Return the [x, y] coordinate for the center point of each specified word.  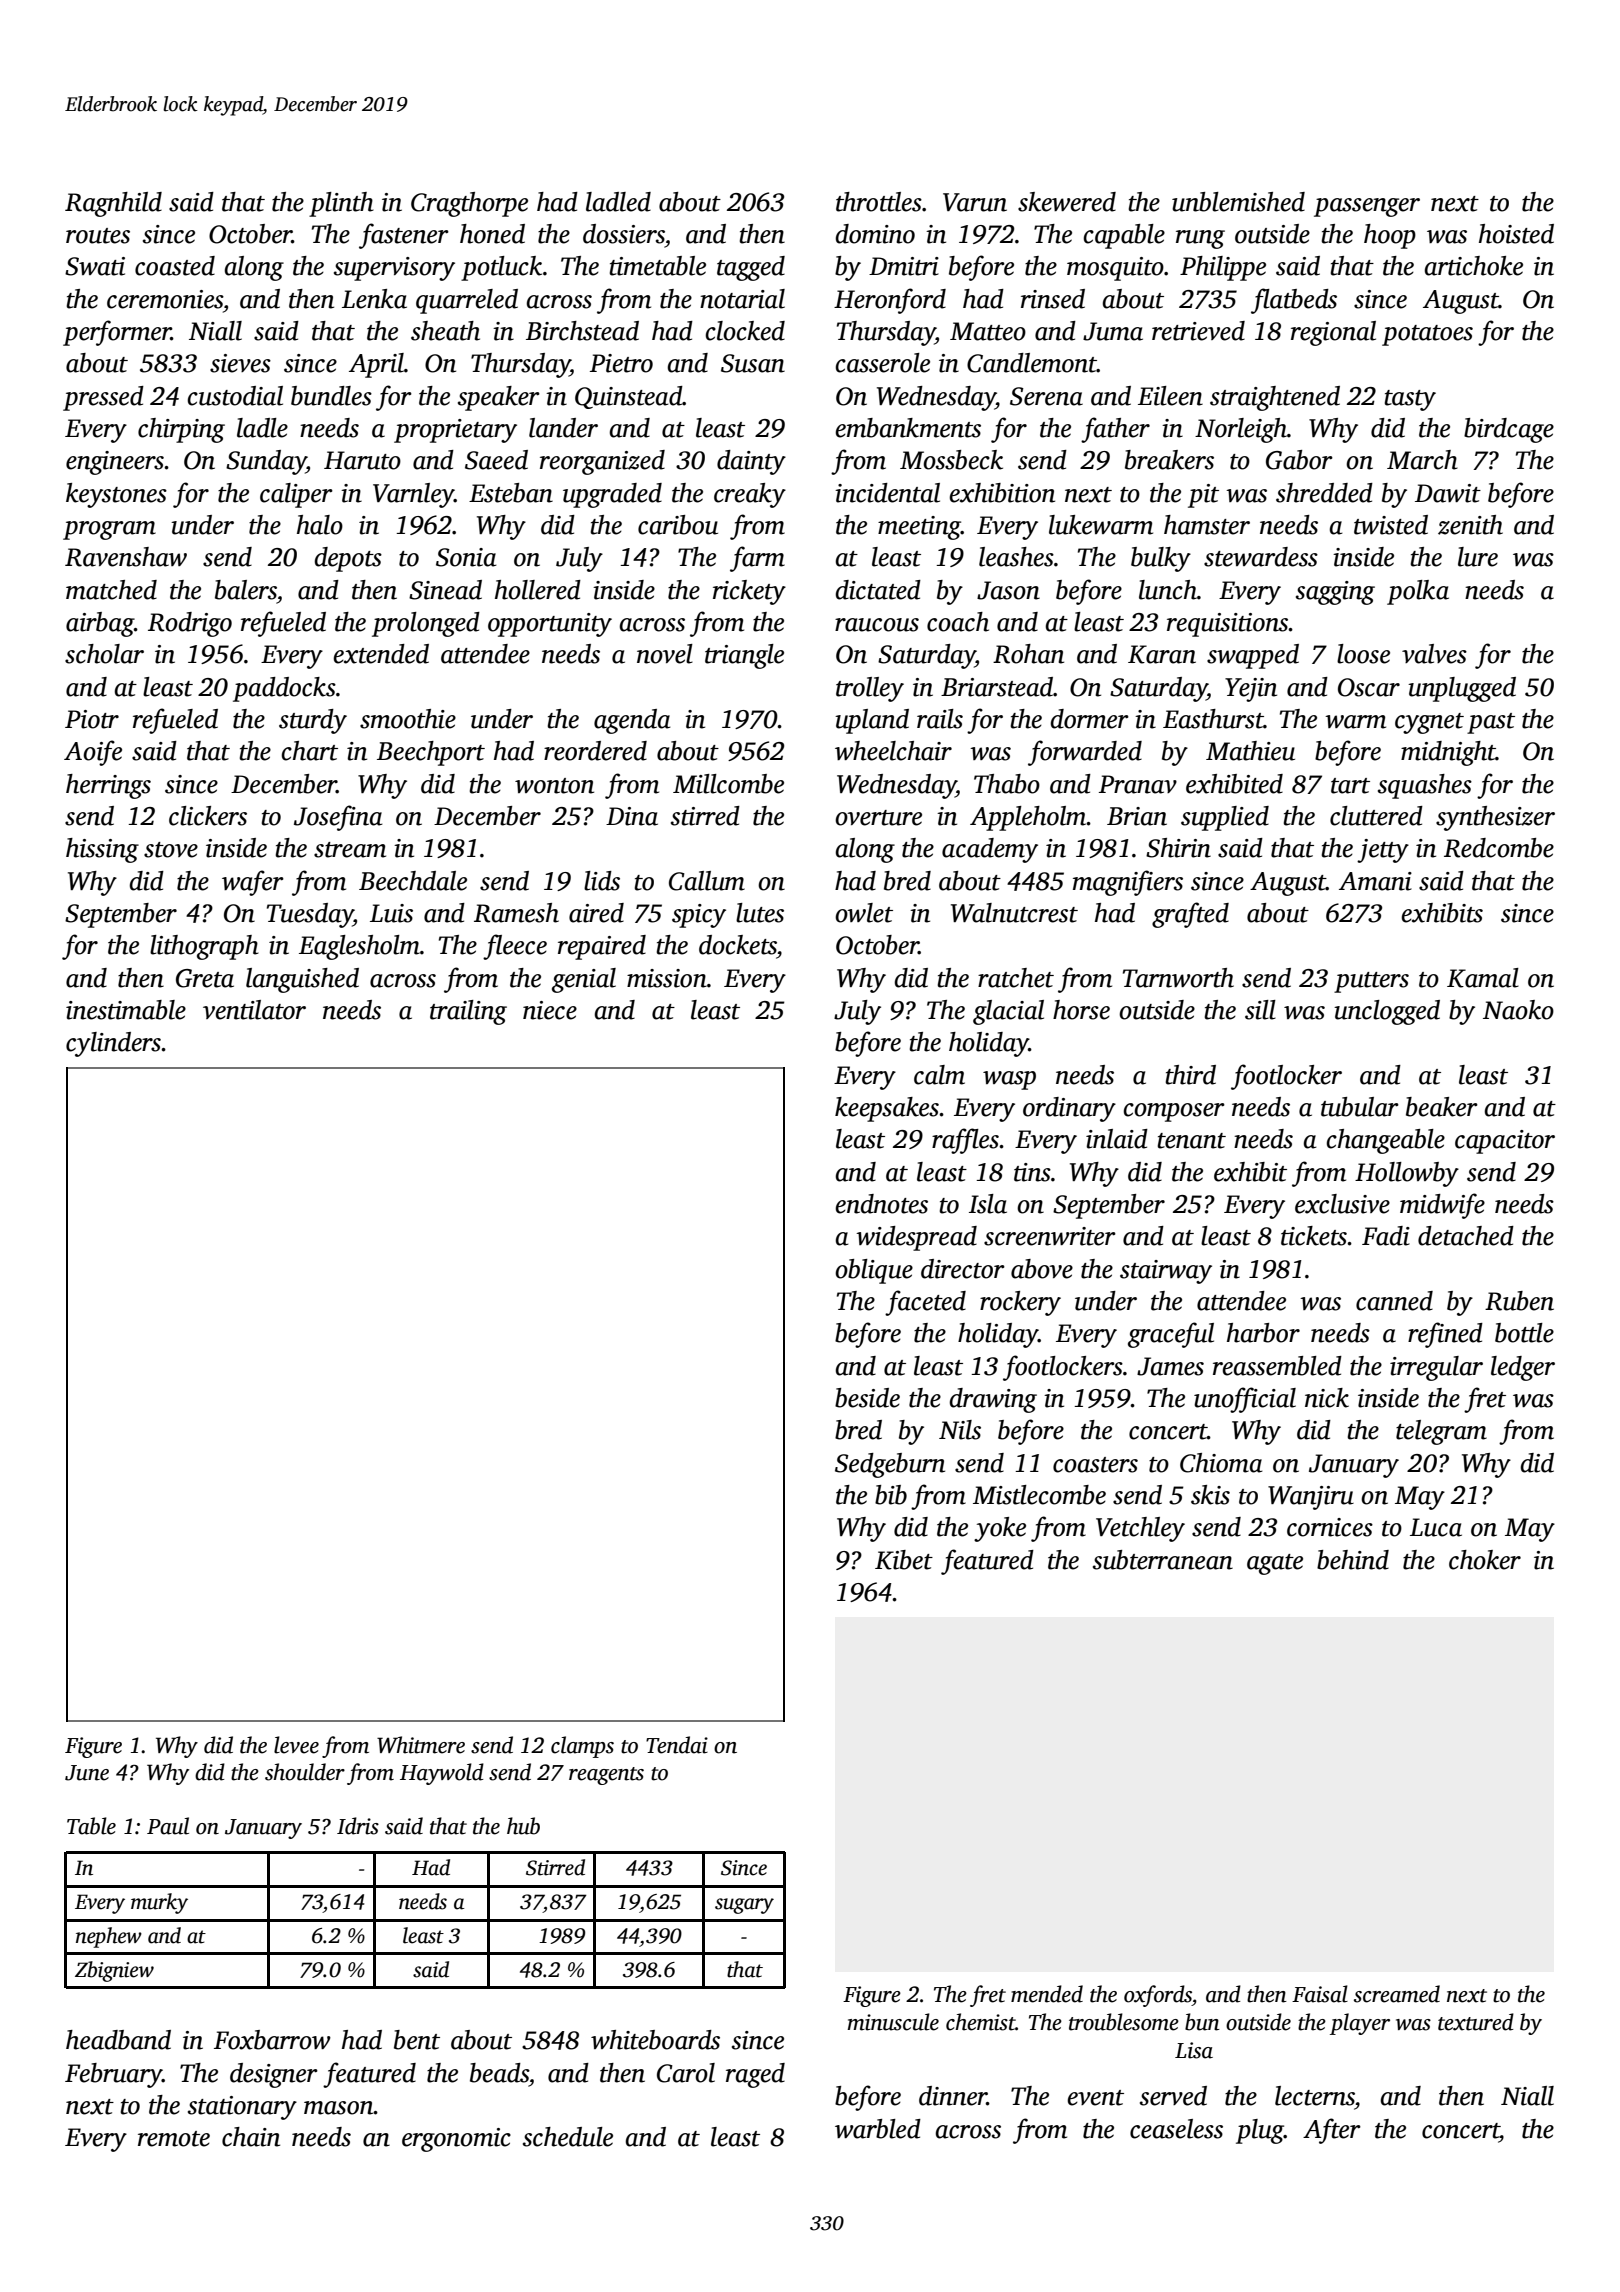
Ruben [1519, 1301]
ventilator [254, 1010]
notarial [742, 299]
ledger [1523, 1368]
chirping [181, 430]
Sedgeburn [890, 1465]
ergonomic [456, 2140]
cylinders [113, 1044]
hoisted [1516, 234]
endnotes [881, 1204]
